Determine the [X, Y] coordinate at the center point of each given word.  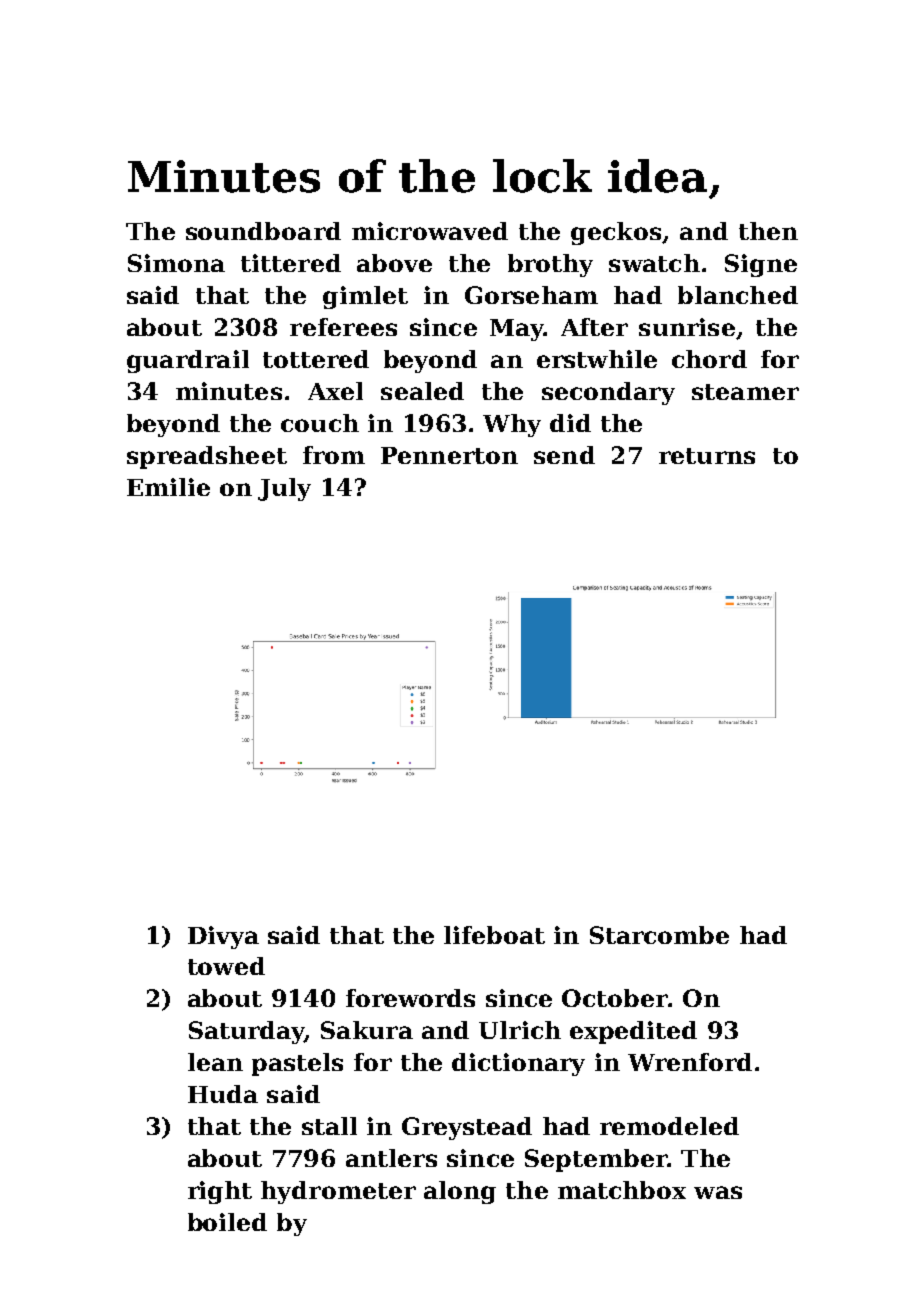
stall [329, 1126]
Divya [223, 937]
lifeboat [494, 935]
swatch [654, 263]
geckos [616, 233]
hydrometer [338, 1192]
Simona [176, 263]
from [334, 455]
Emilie [168, 487]
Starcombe [659, 935]
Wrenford [690, 1062]
